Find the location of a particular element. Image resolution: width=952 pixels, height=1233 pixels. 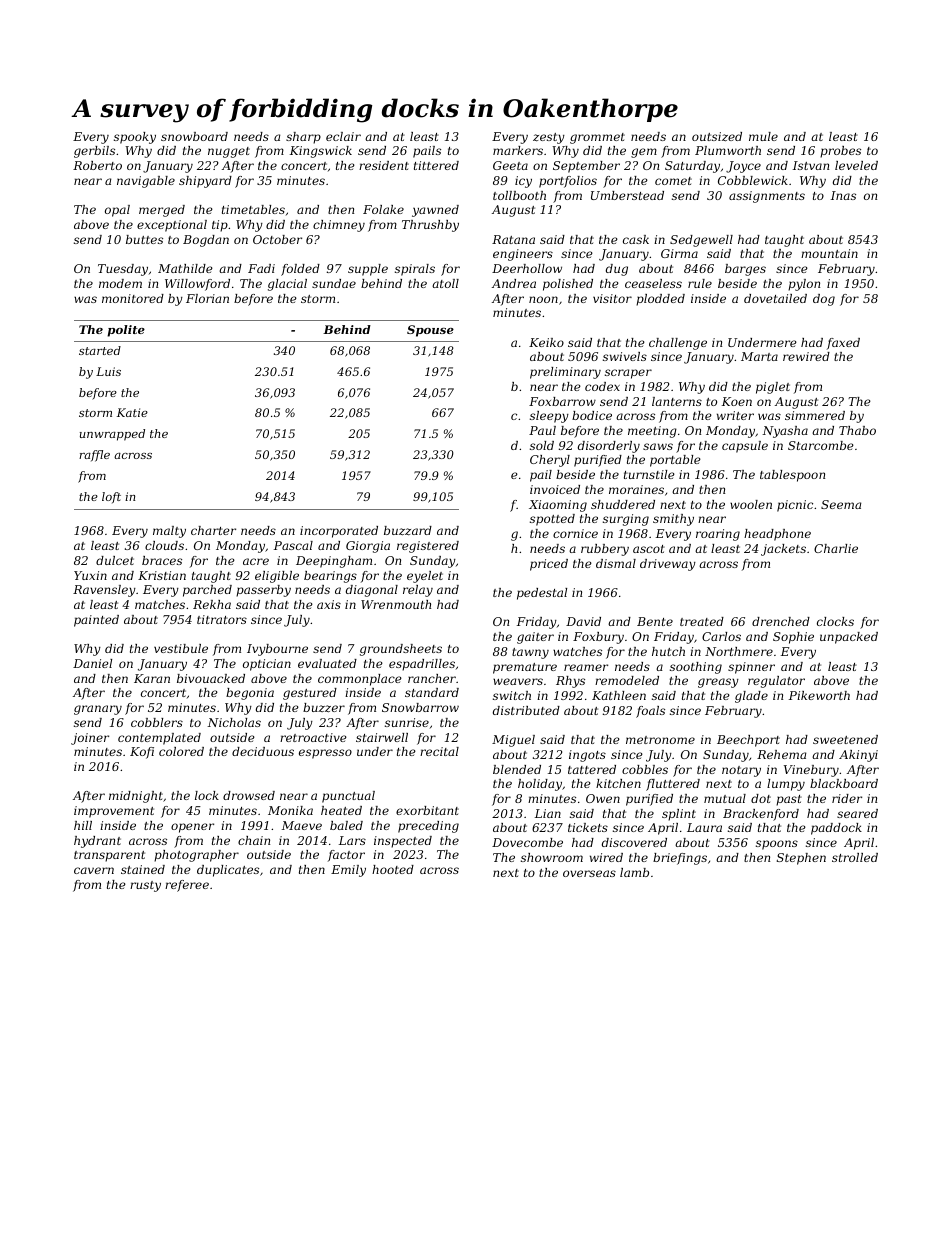

unwrapped is located at coordinates (112, 435).
